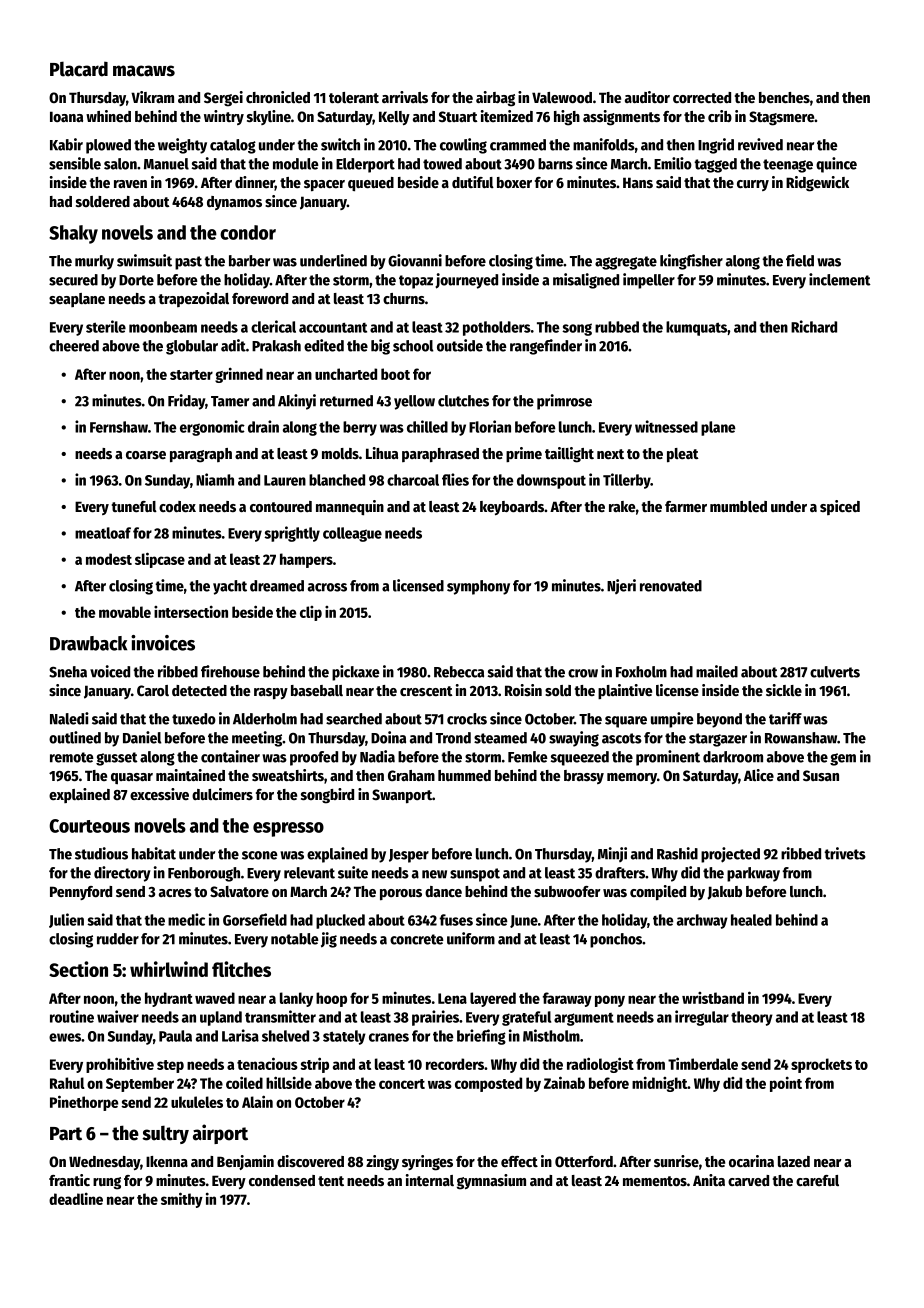  What do you see at coordinates (666, 426) in the image?
I see `witnessed` at bounding box center [666, 426].
